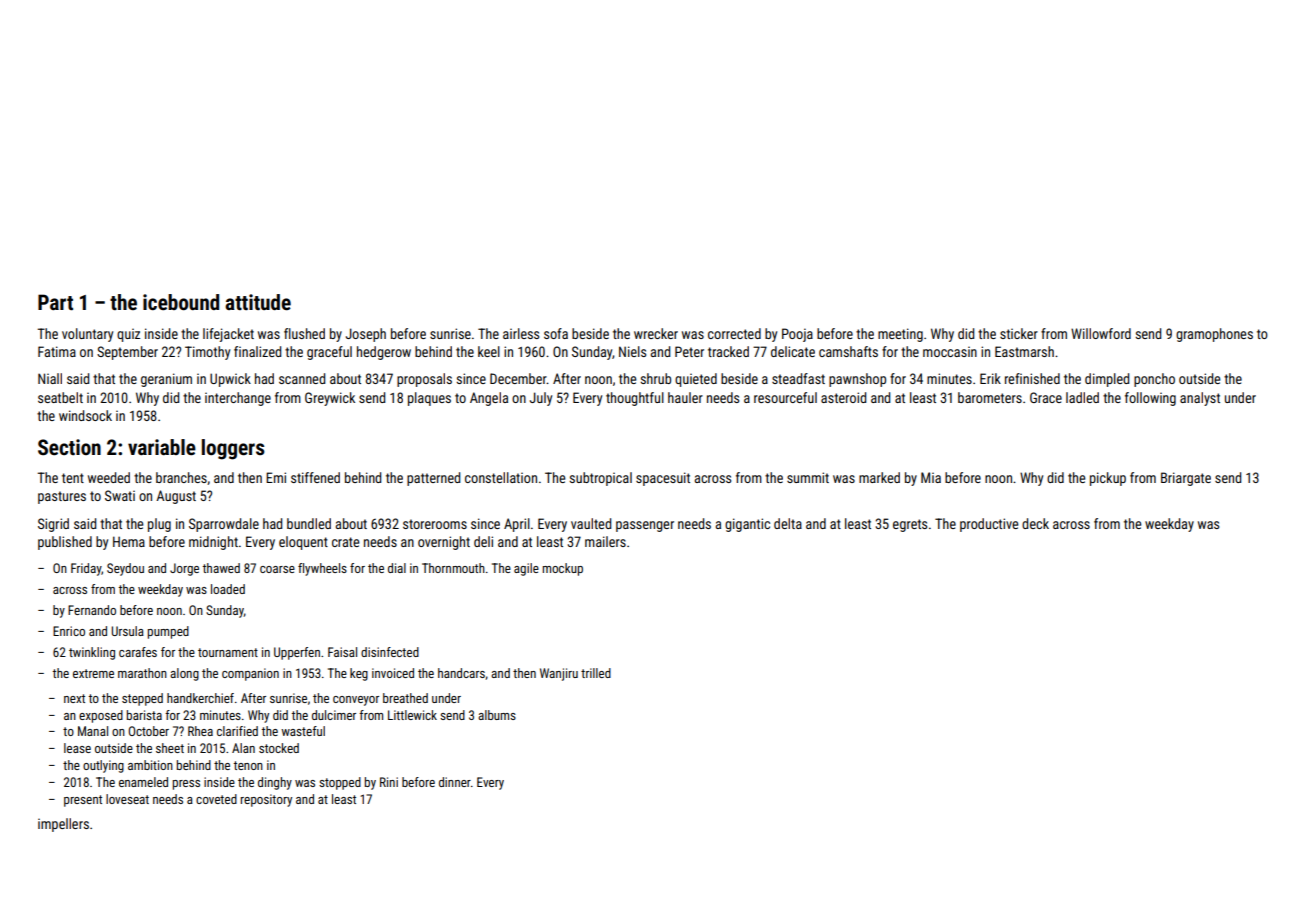 Image resolution: width=1308 pixels, height=924 pixels. I want to click on extreme, so click(93, 673).
